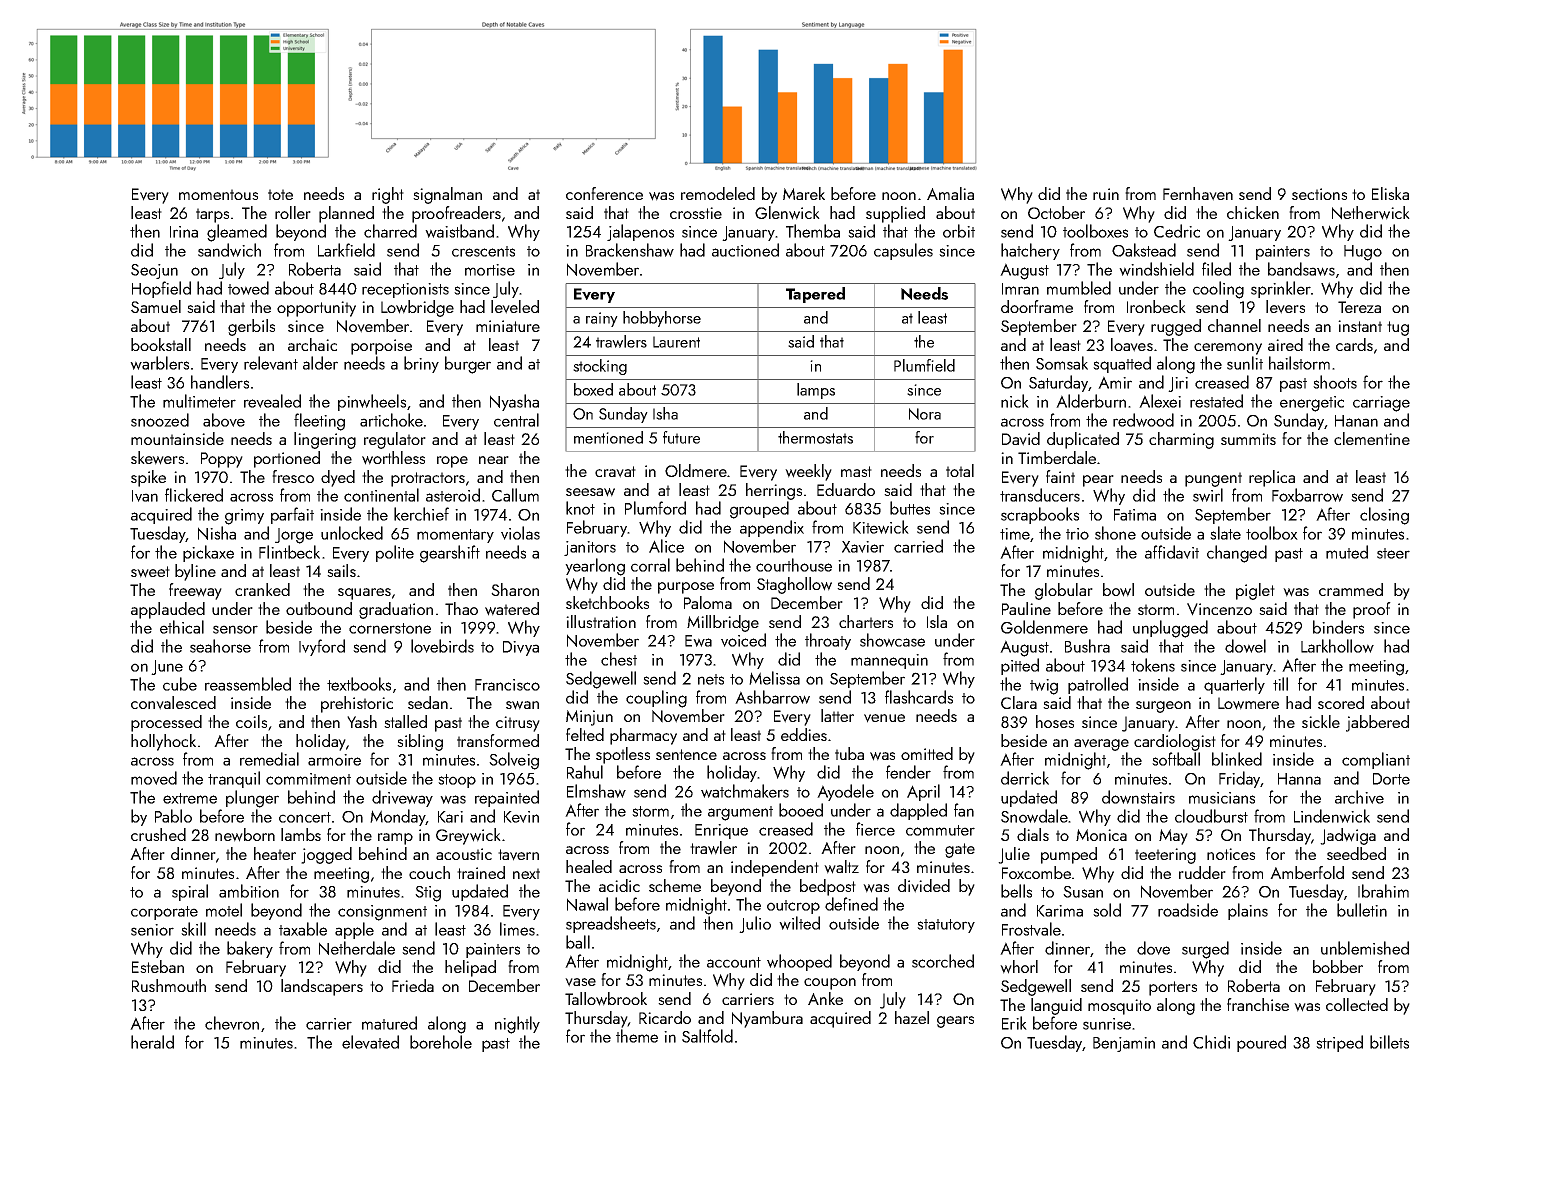 This screenshot has width=1541, height=1191. I want to click on bowl, so click(1118, 590).
